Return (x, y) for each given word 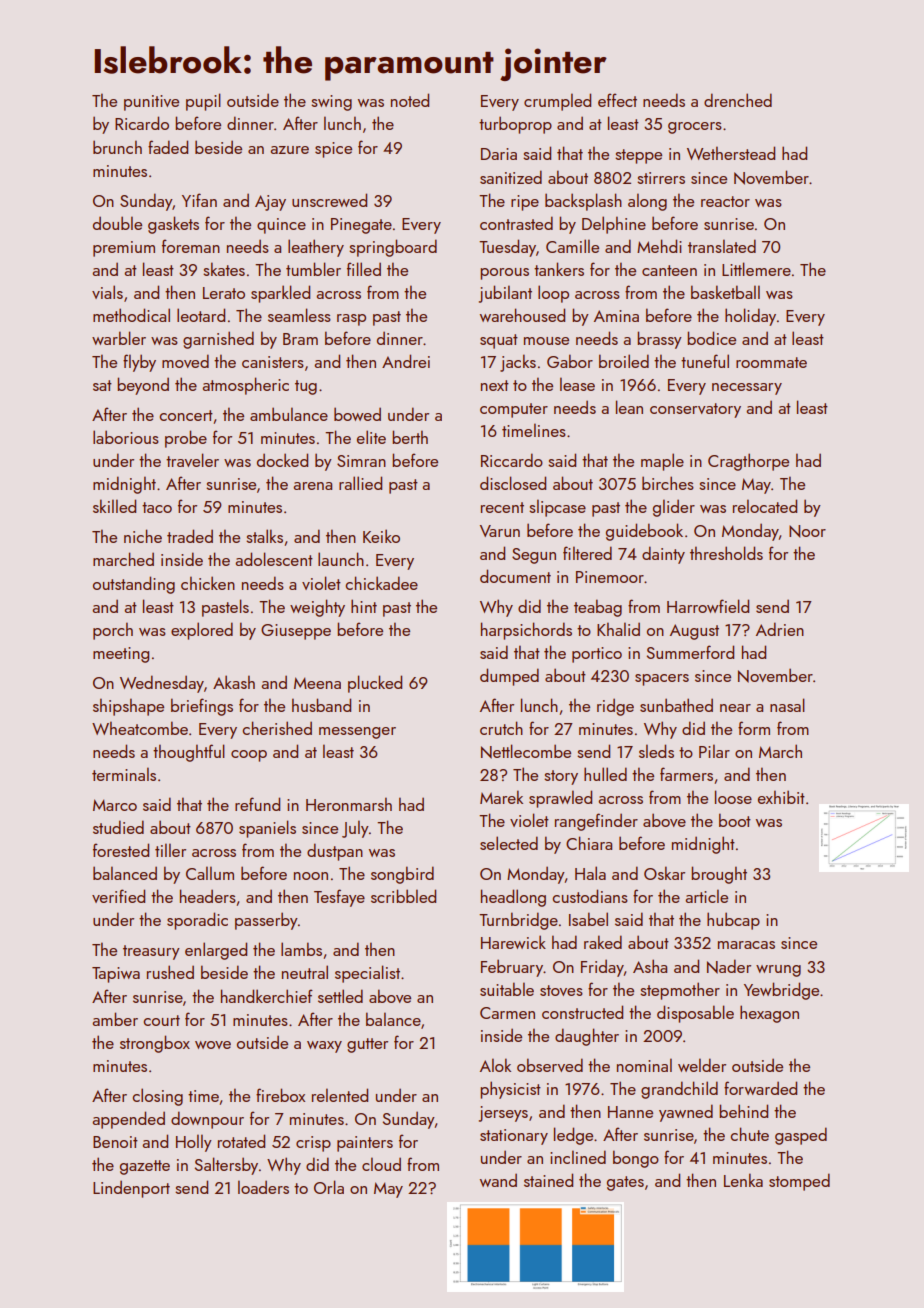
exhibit (781, 797)
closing (157, 1097)
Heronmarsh (349, 804)
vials (107, 292)
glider (674, 508)
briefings (202, 707)
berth (410, 437)
